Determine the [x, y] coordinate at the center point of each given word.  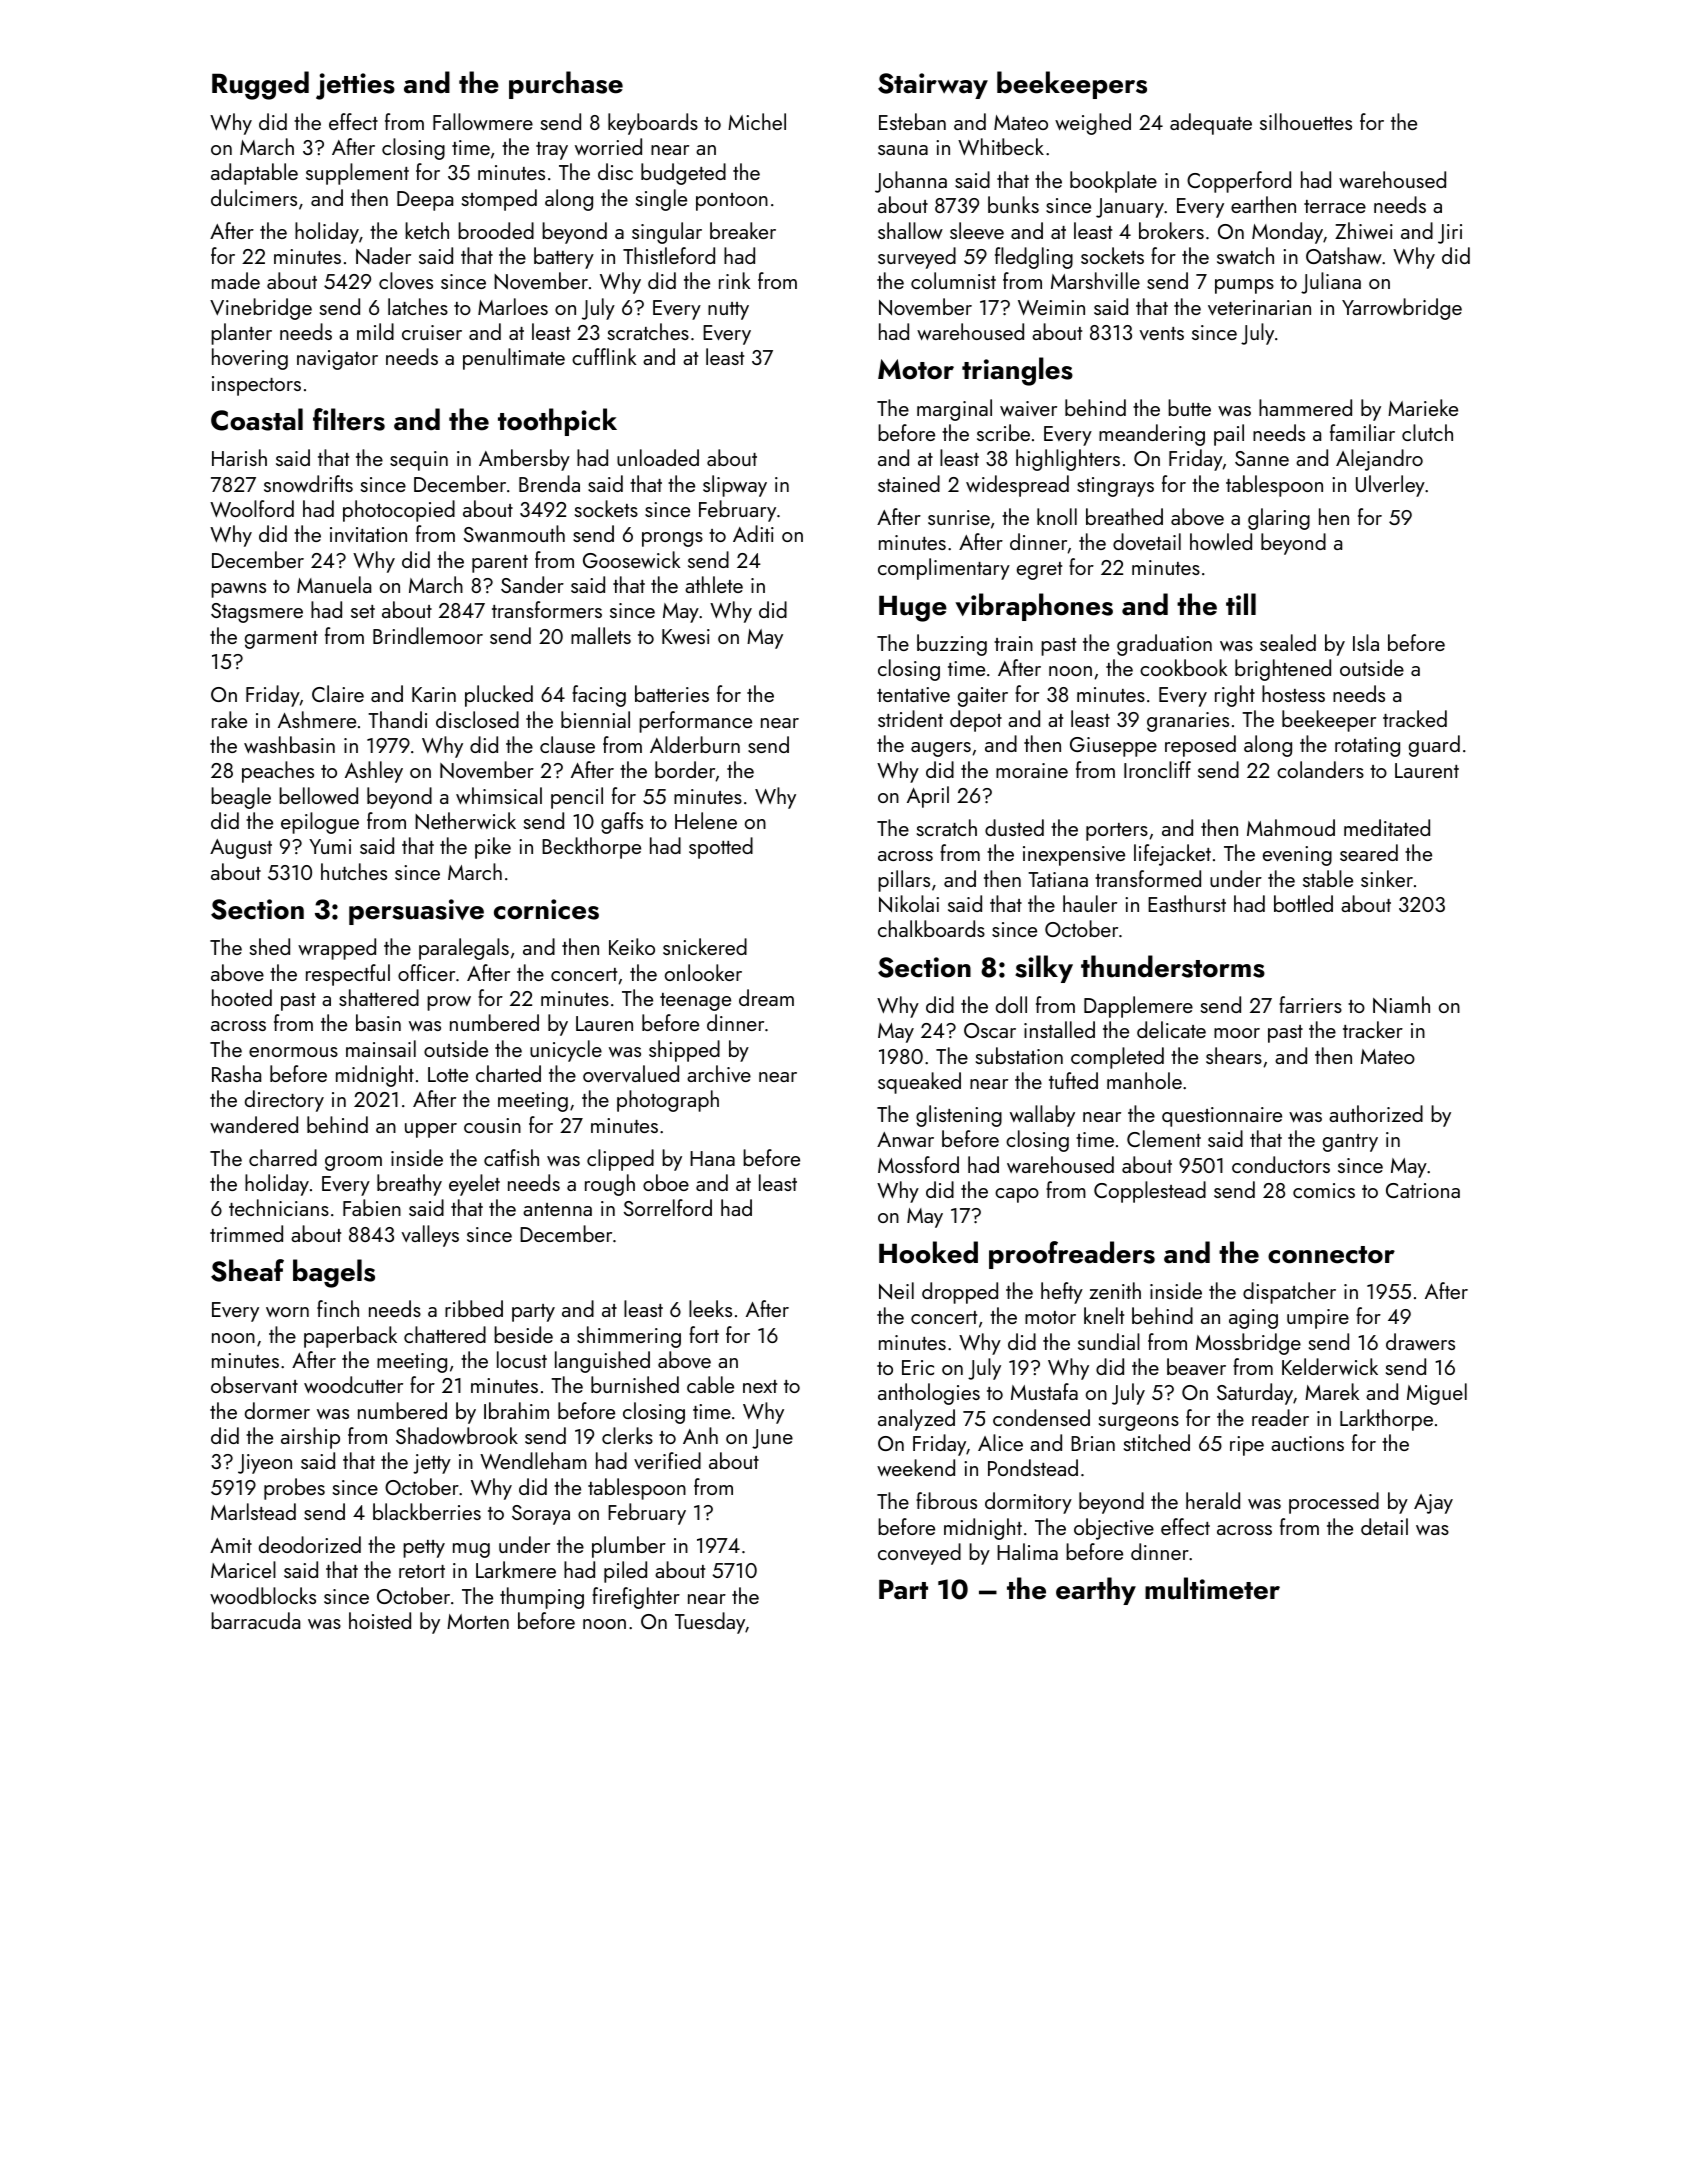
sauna [903, 150]
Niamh [1401, 1004]
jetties [355, 86]
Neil [896, 1290]
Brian [1093, 1443]
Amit [231, 1545]
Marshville [1095, 280]
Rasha [236, 1073]
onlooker [703, 972]
